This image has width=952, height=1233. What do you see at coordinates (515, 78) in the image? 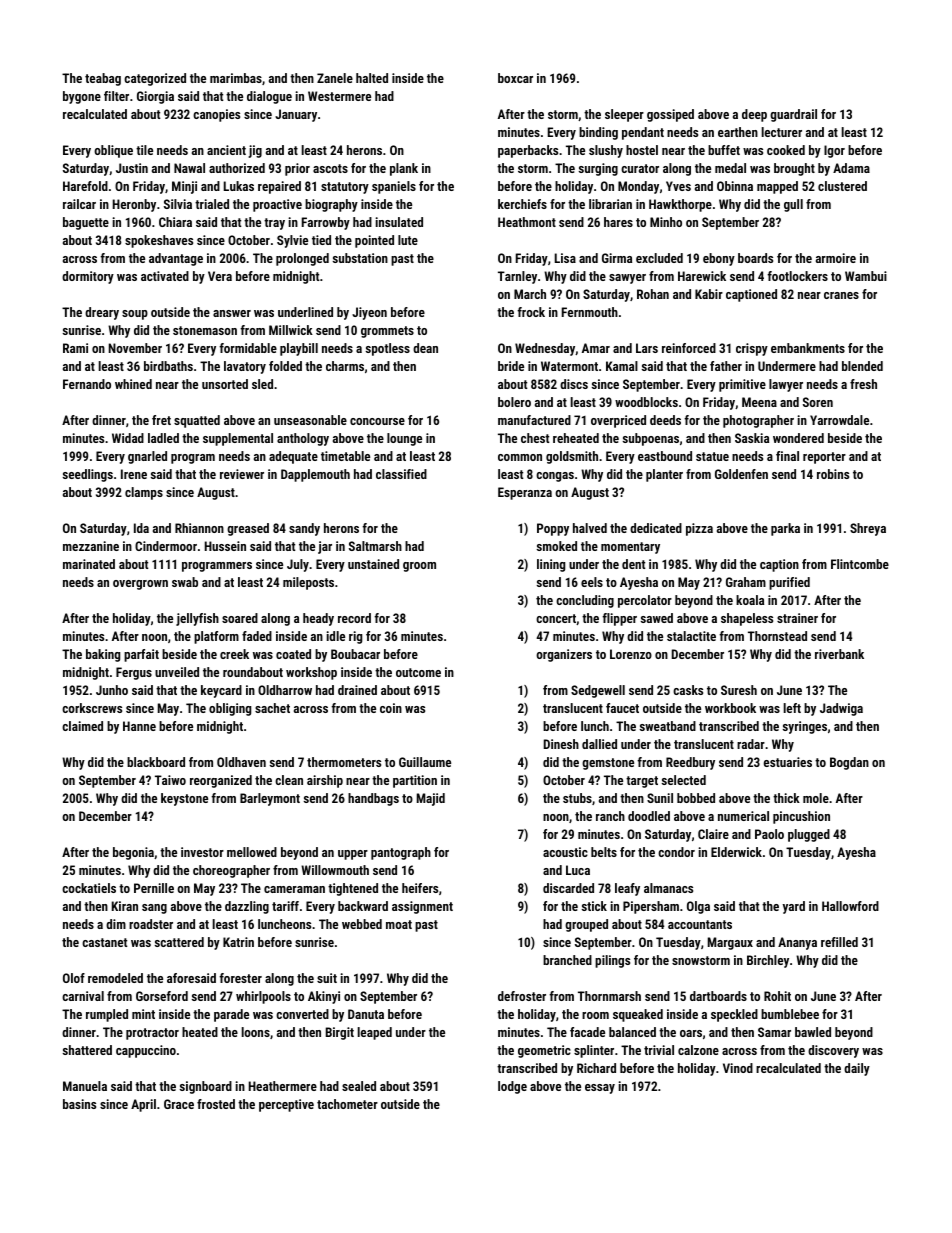
I see `boxcar` at bounding box center [515, 78].
